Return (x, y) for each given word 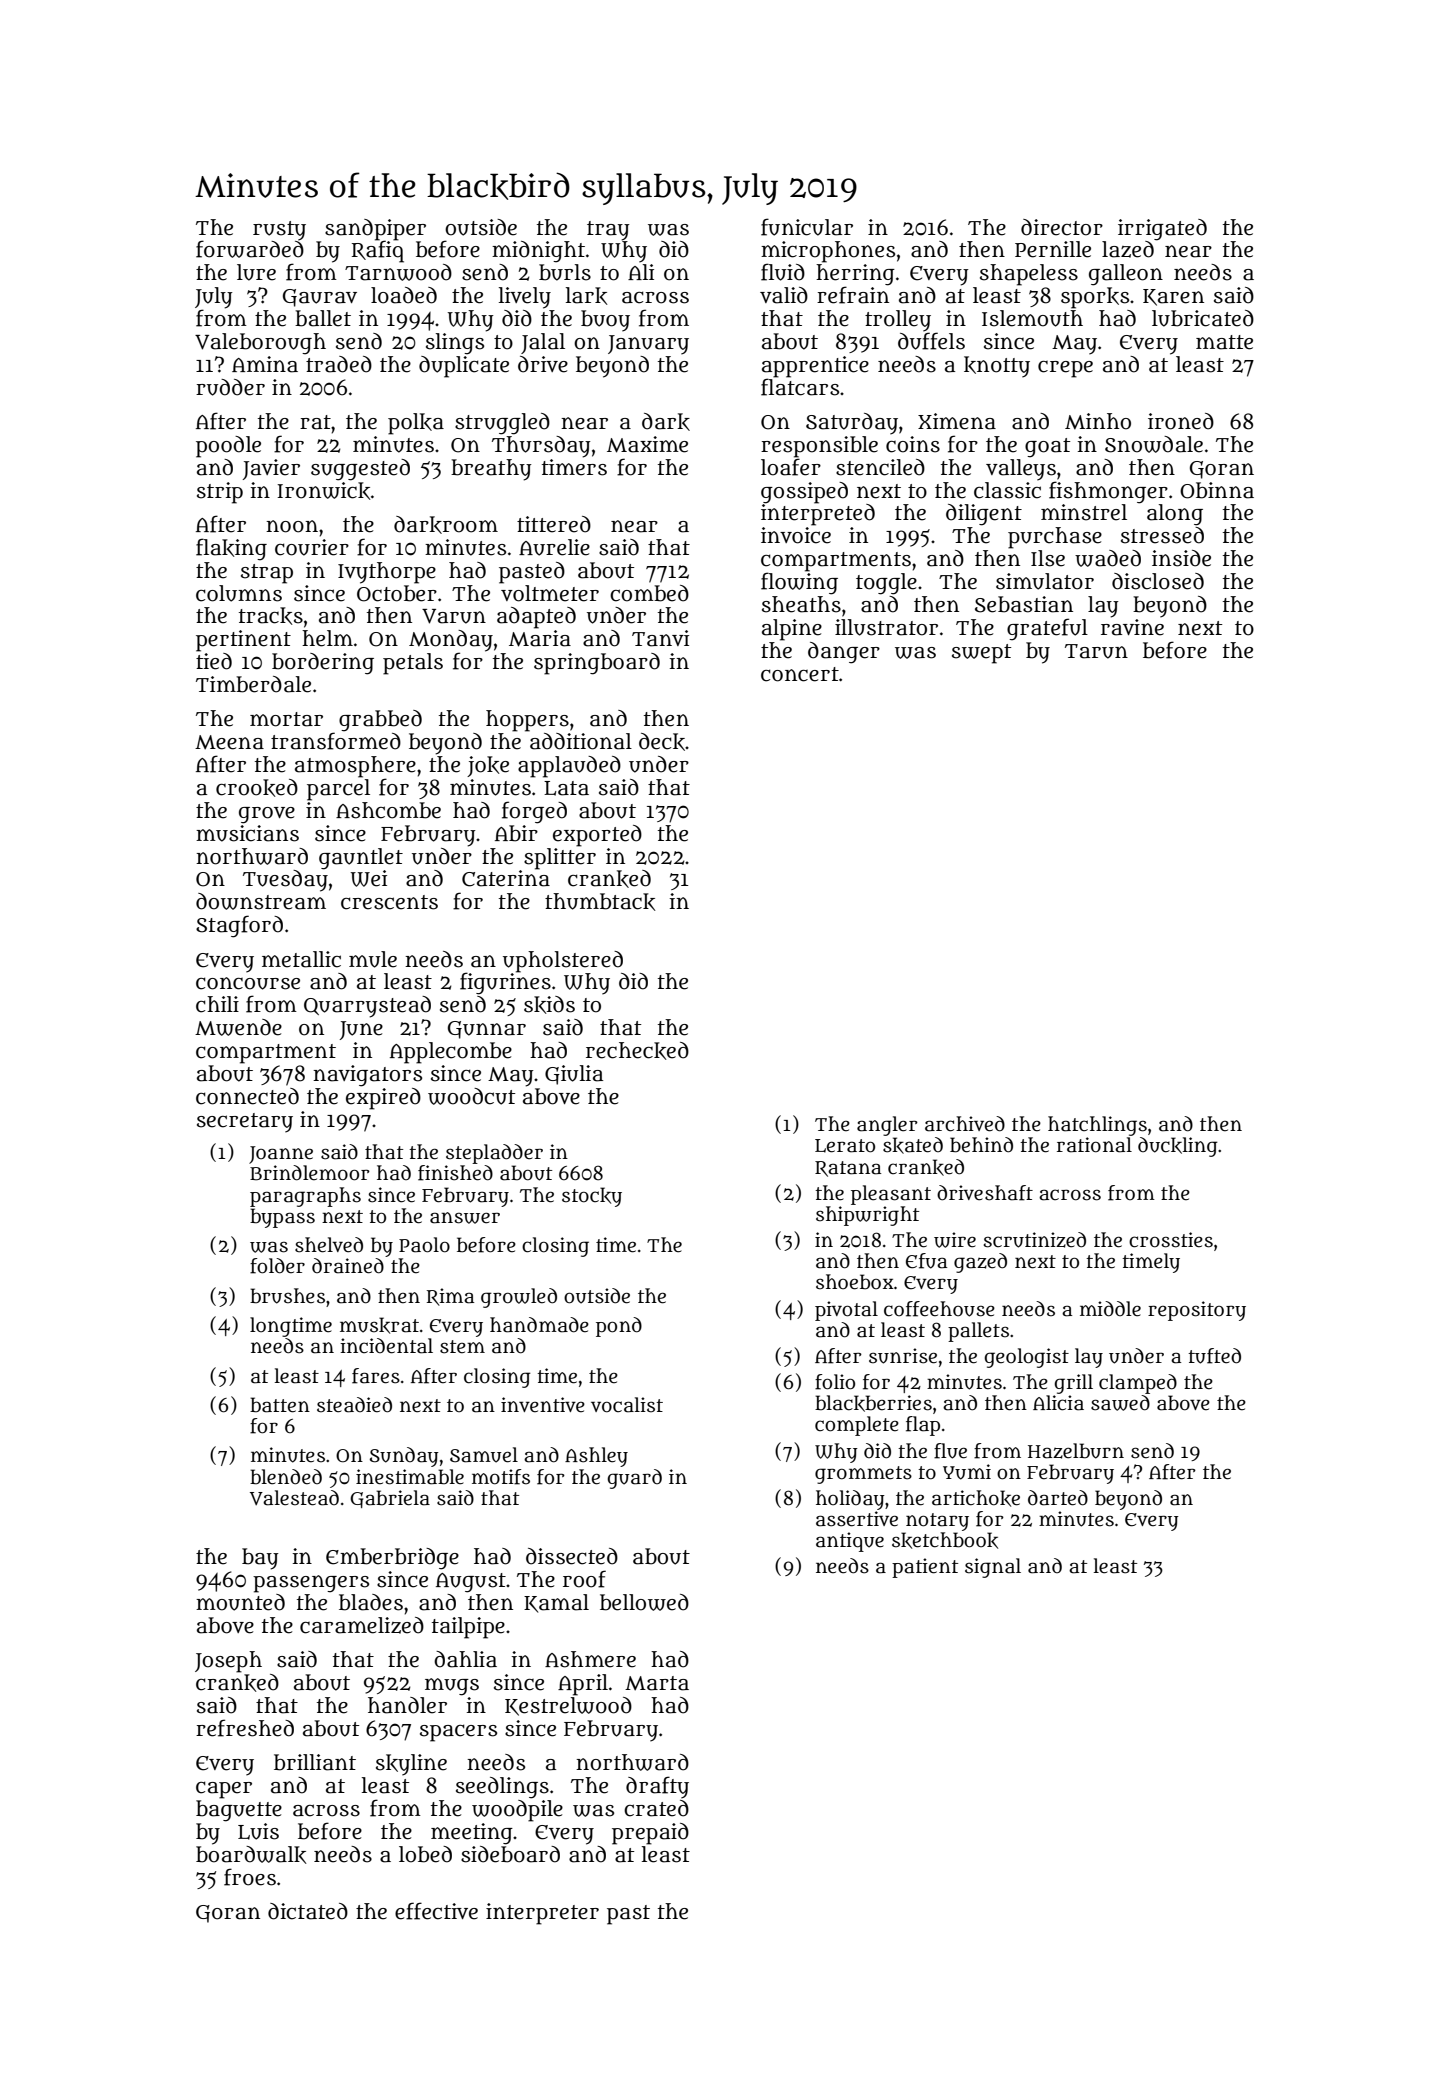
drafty (657, 1787)
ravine (1132, 627)
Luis (258, 1831)
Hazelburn (1076, 1451)
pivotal (846, 1311)
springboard (597, 664)
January (648, 345)
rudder (230, 387)
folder (277, 1266)
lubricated (1203, 318)
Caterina (506, 878)
